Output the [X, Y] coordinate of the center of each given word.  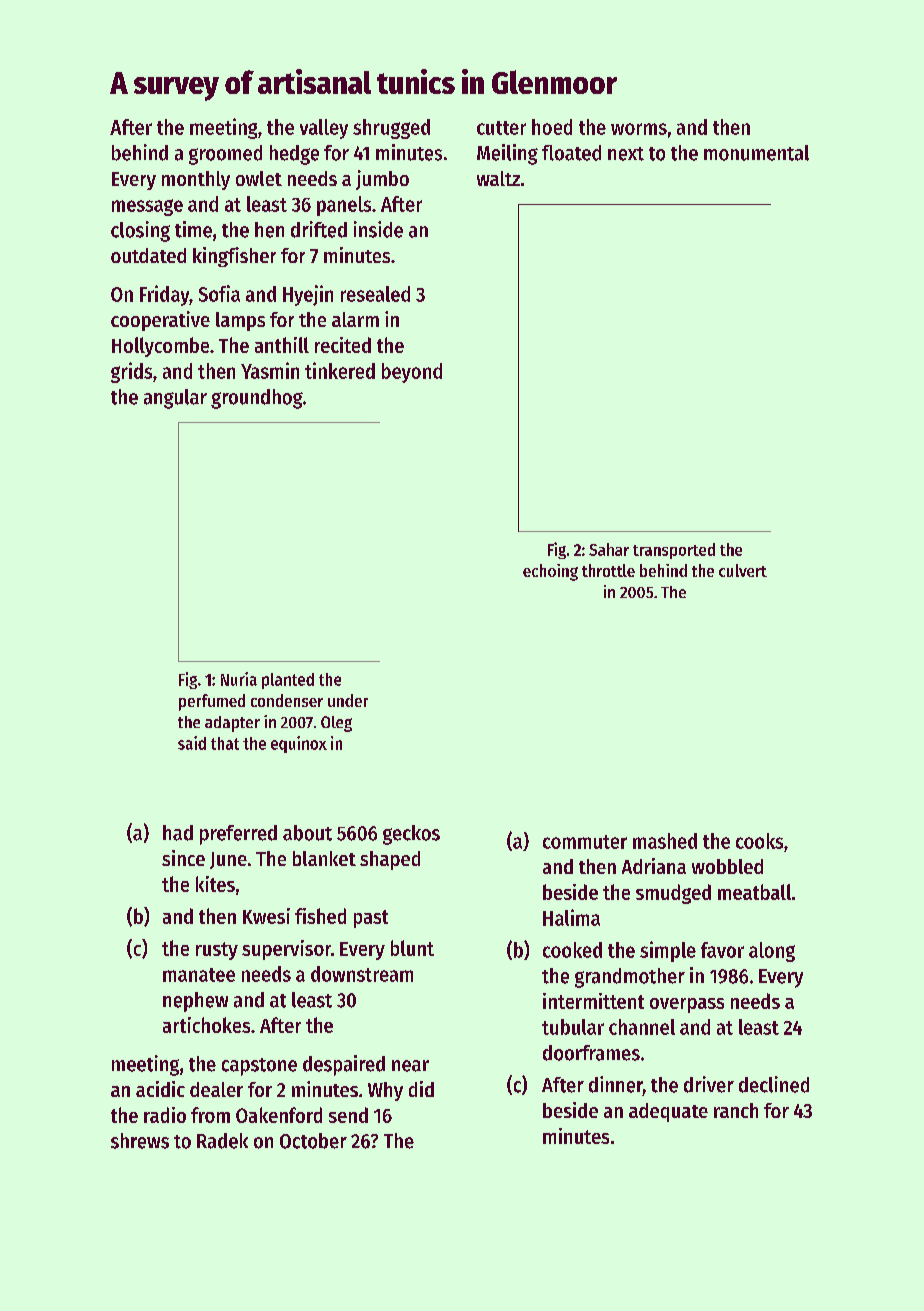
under [348, 700]
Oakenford [279, 1115]
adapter [232, 724]
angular [175, 399]
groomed [225, 155]
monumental [756, 153]
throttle [608, 570]
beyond [412, 373]
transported [674, 551]
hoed [552, 127]
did [421, 1089]
